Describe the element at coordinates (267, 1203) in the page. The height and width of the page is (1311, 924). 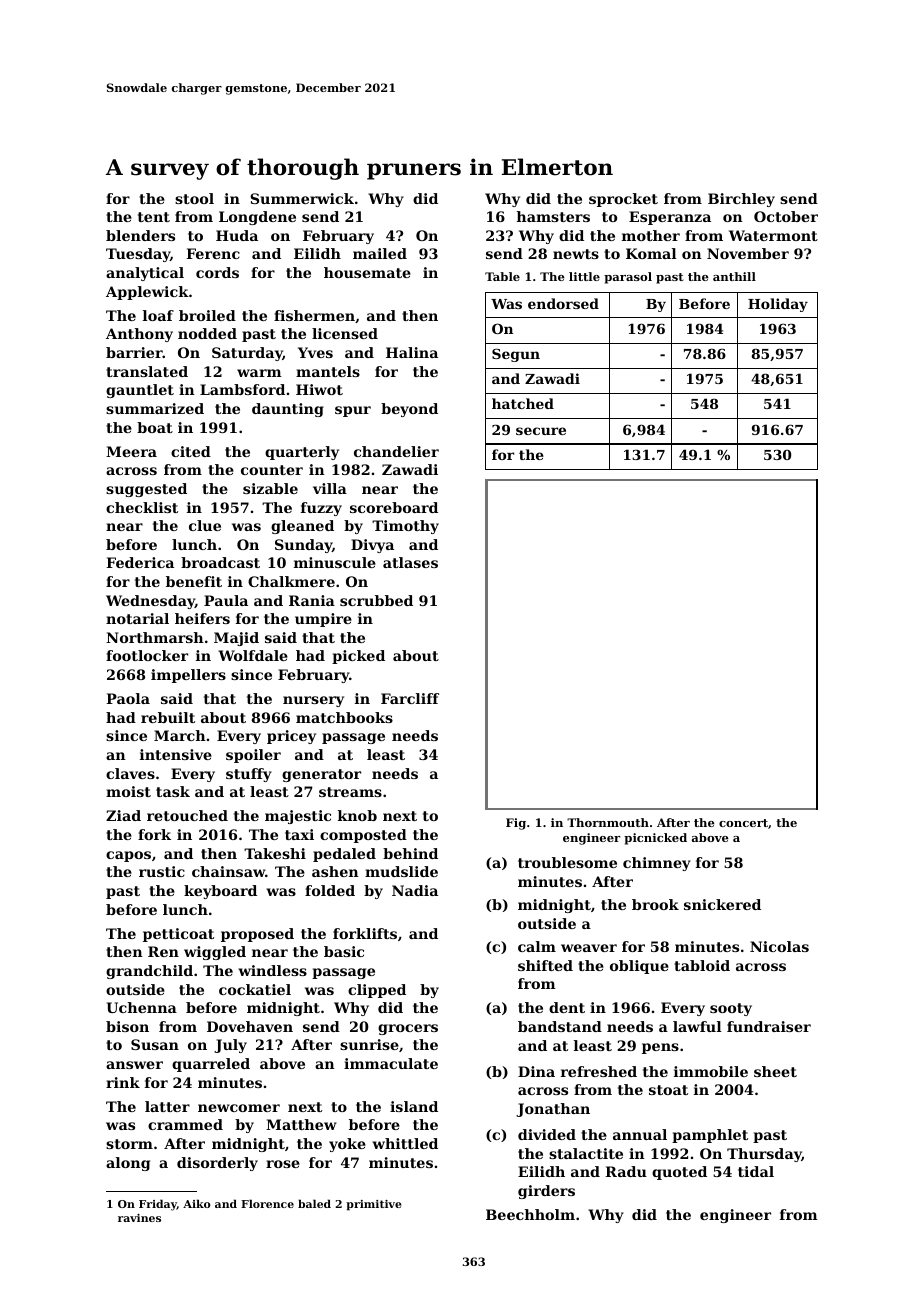
I see `Florence` at that location.
